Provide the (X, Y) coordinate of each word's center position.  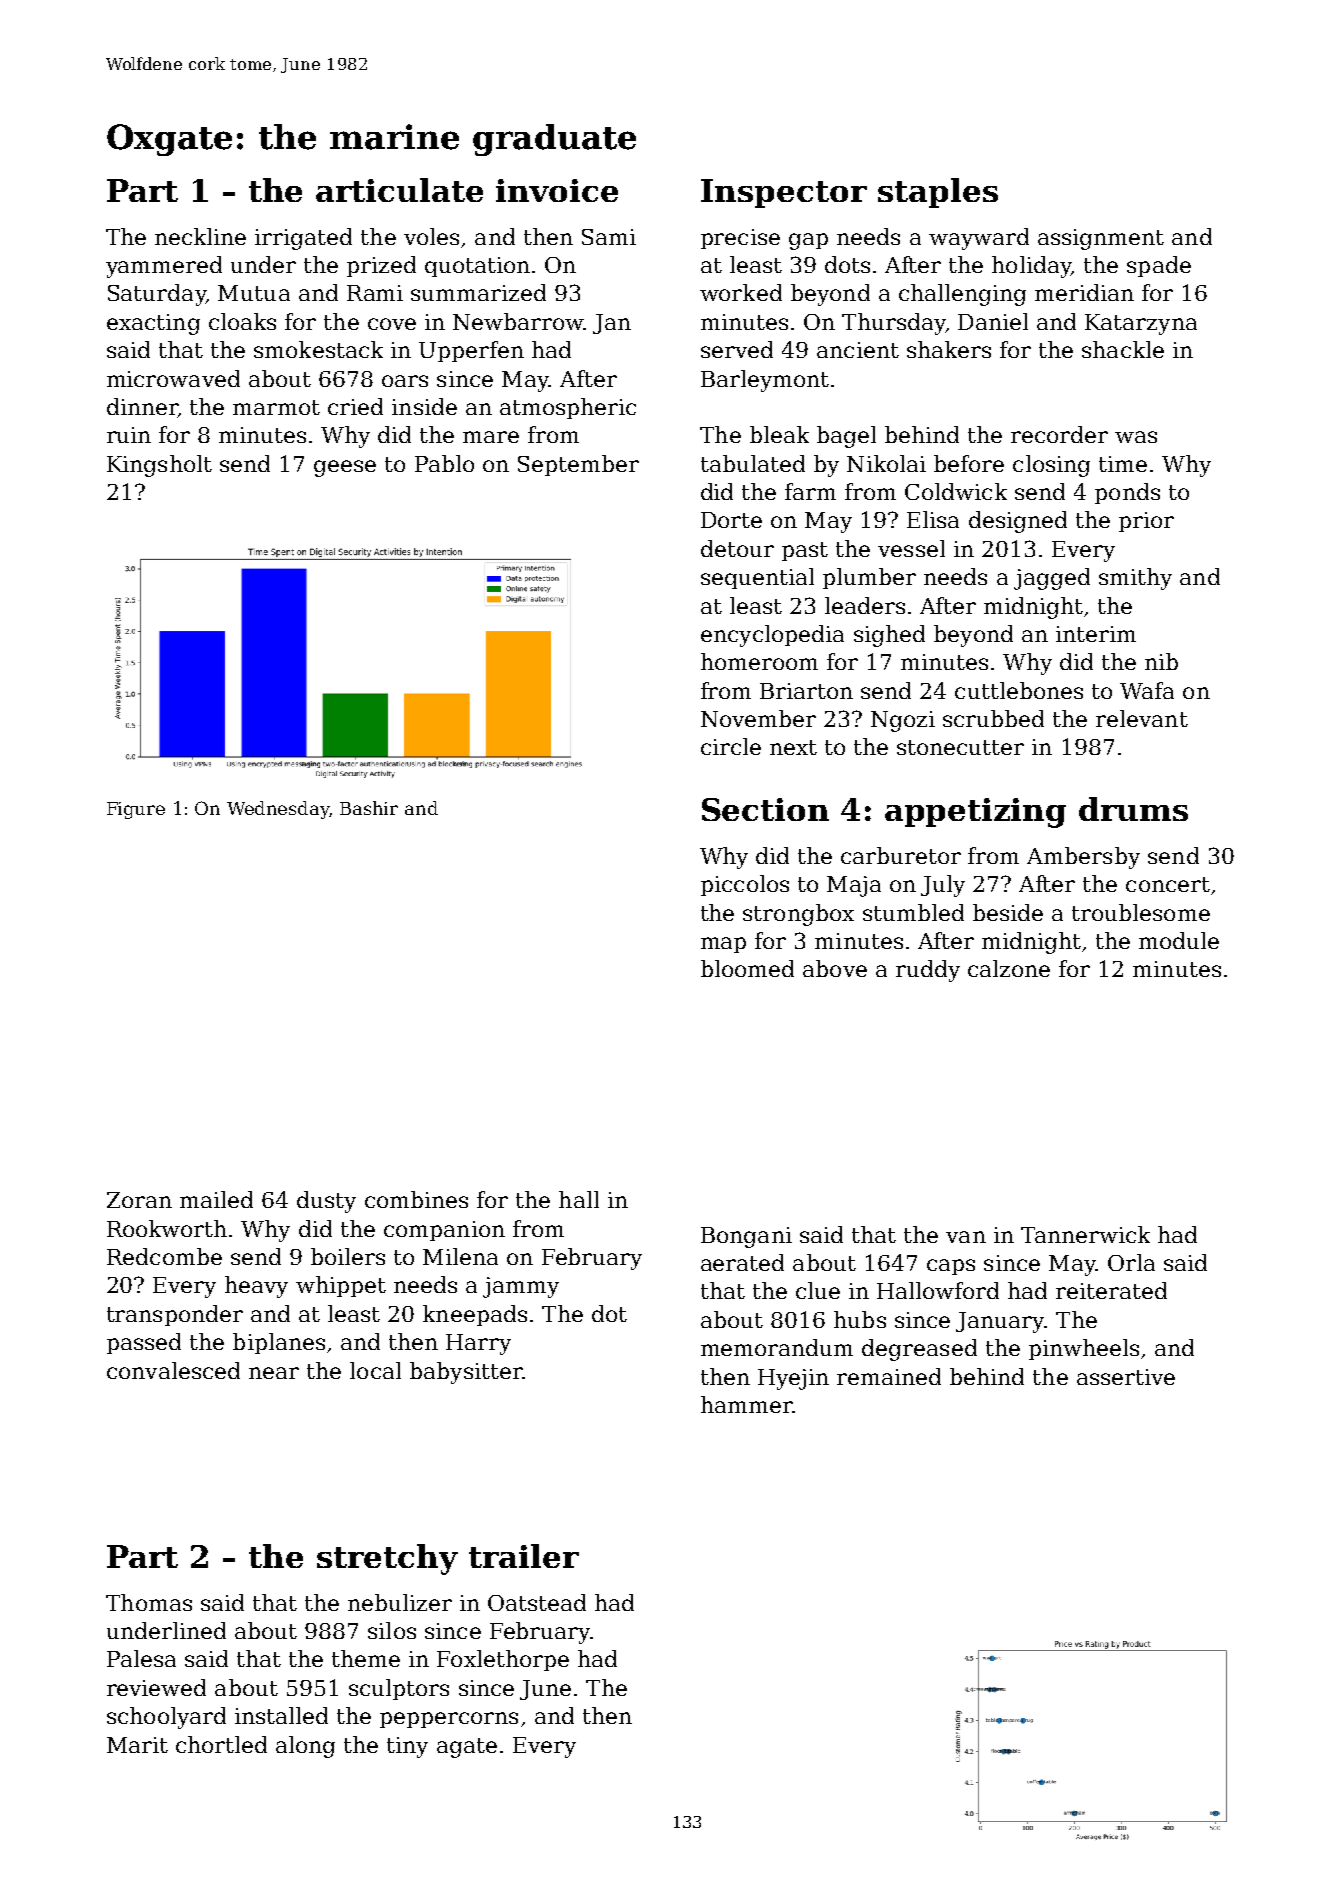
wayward (979, 239)
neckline (200, 236)
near (274, 1373)
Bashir (369, 808)
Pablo (444, 463)
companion (444, 1231)
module (1179, 940)
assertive (1126, 1377)
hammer (746, 1404)
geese (345, 468)
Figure (136, 810)
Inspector (784, 193)
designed (1018, 522)
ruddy (928, 971)
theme (366, 1658)
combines (416, 1199)
